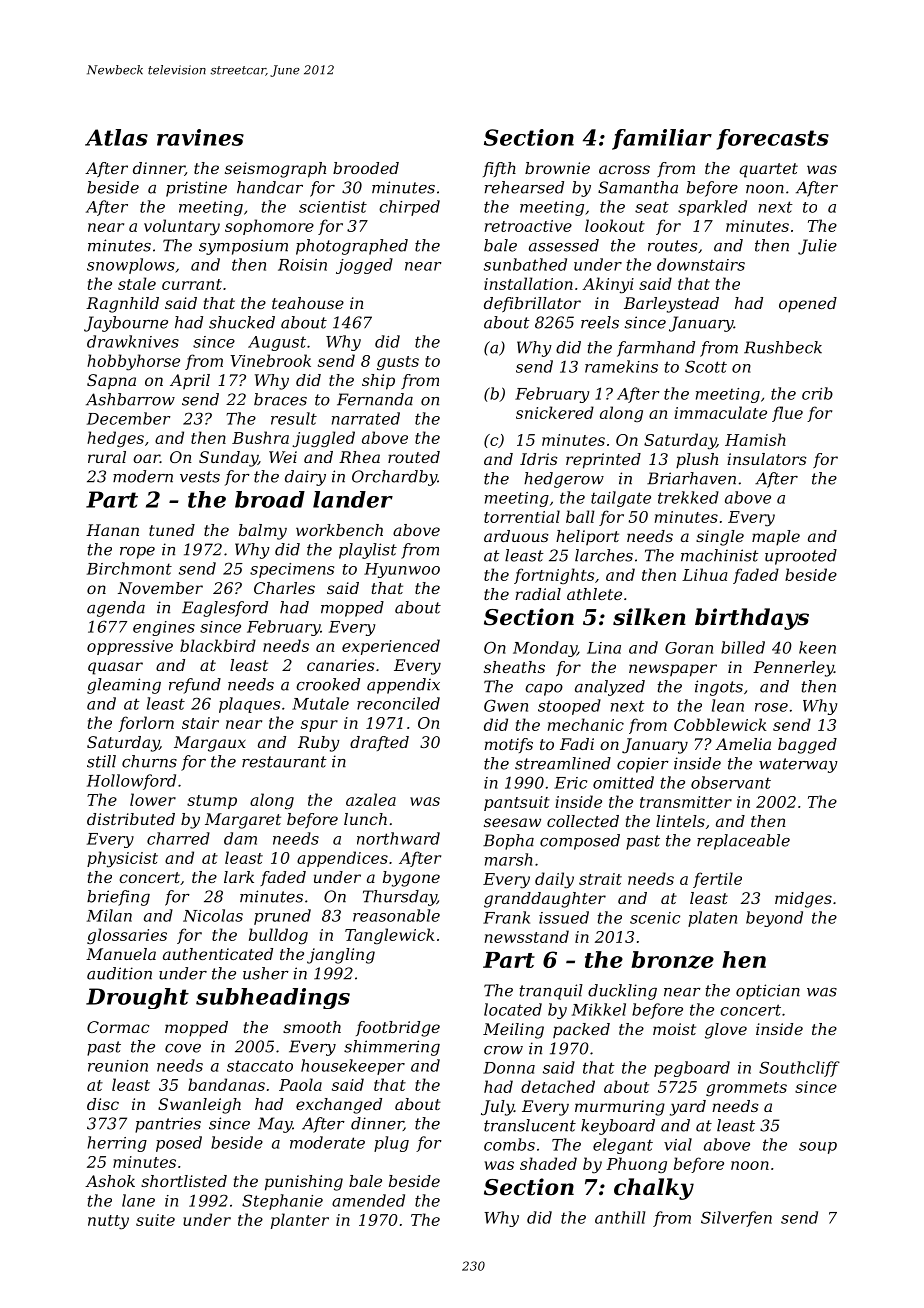 The width and height of the screenshot is (924, 1308). Describe the element at coordinates (228, 459) in the screenshot. I see `Sunday` at that location.
